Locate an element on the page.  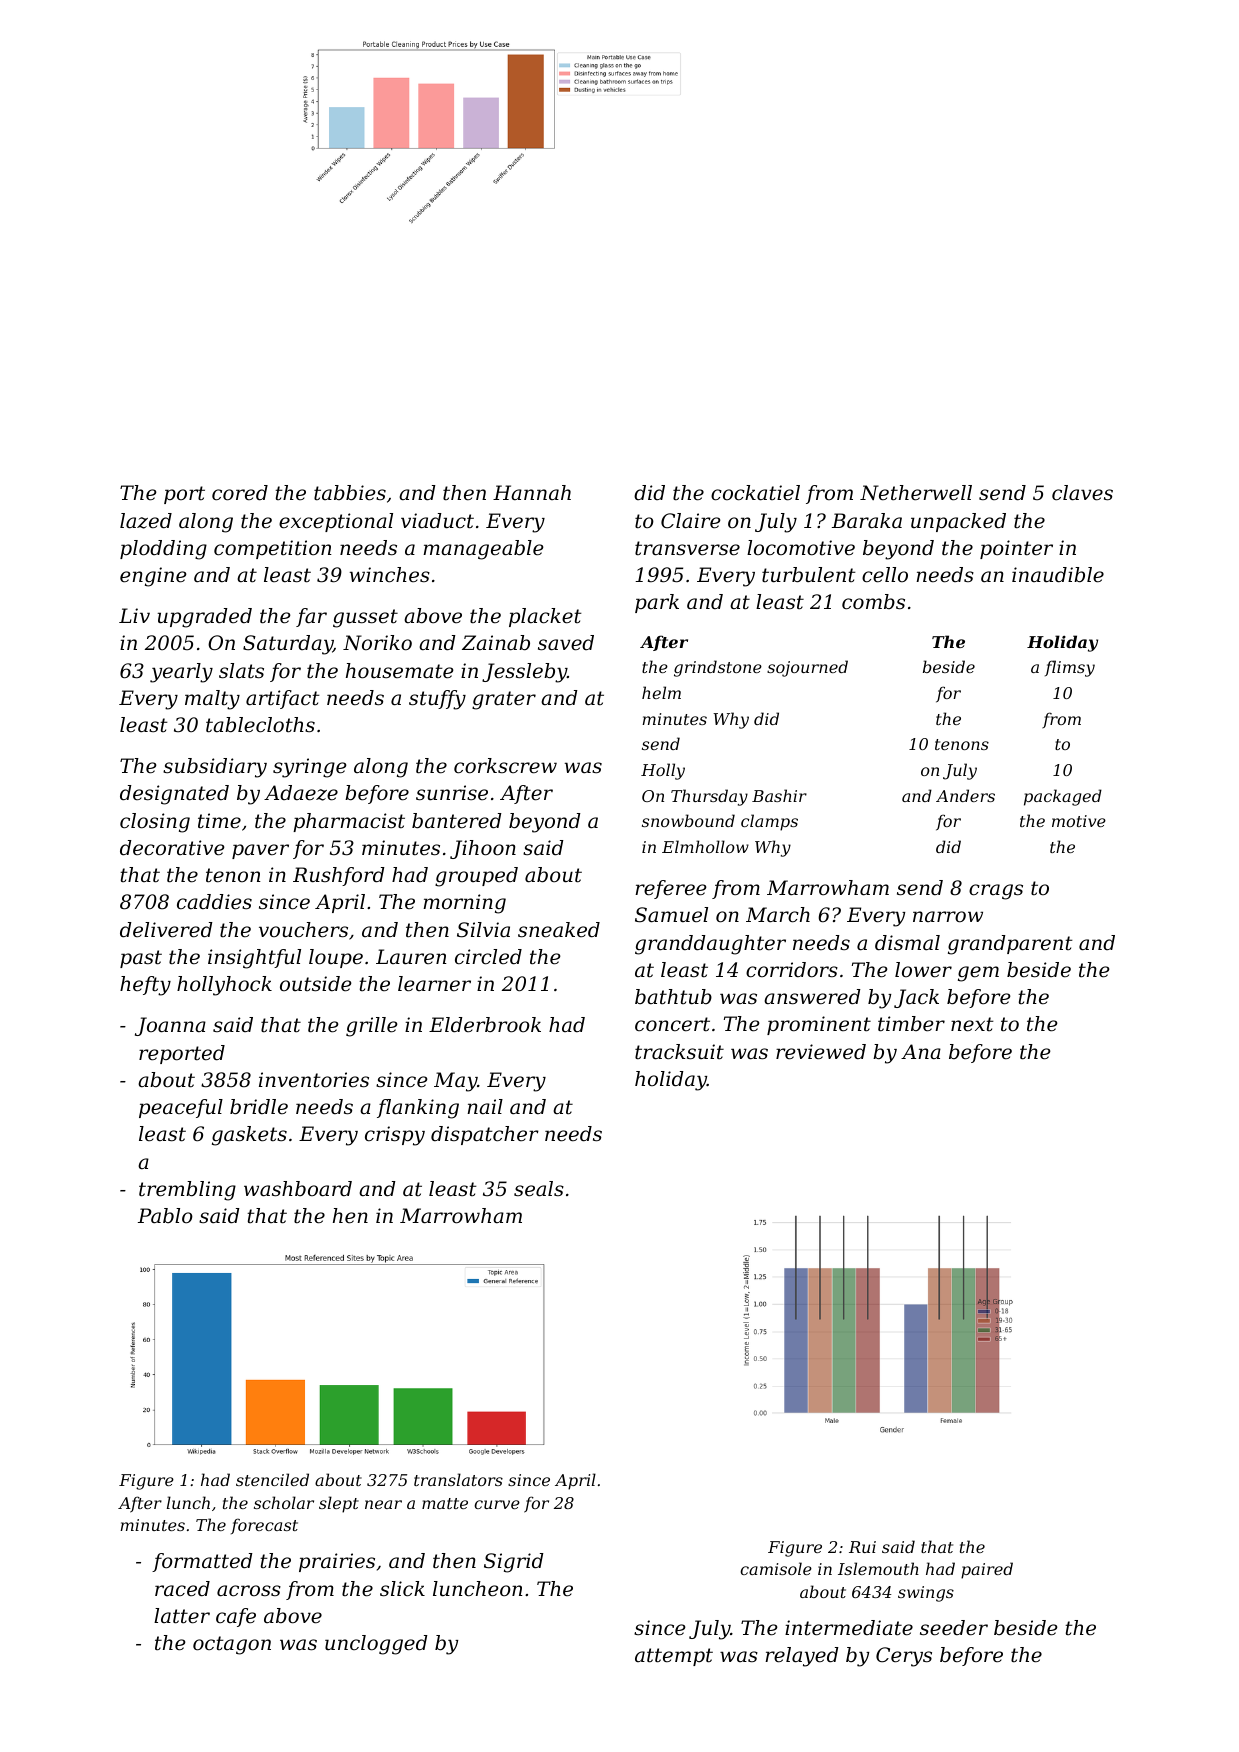
tablecloths is located at coordinates (260, 725).
